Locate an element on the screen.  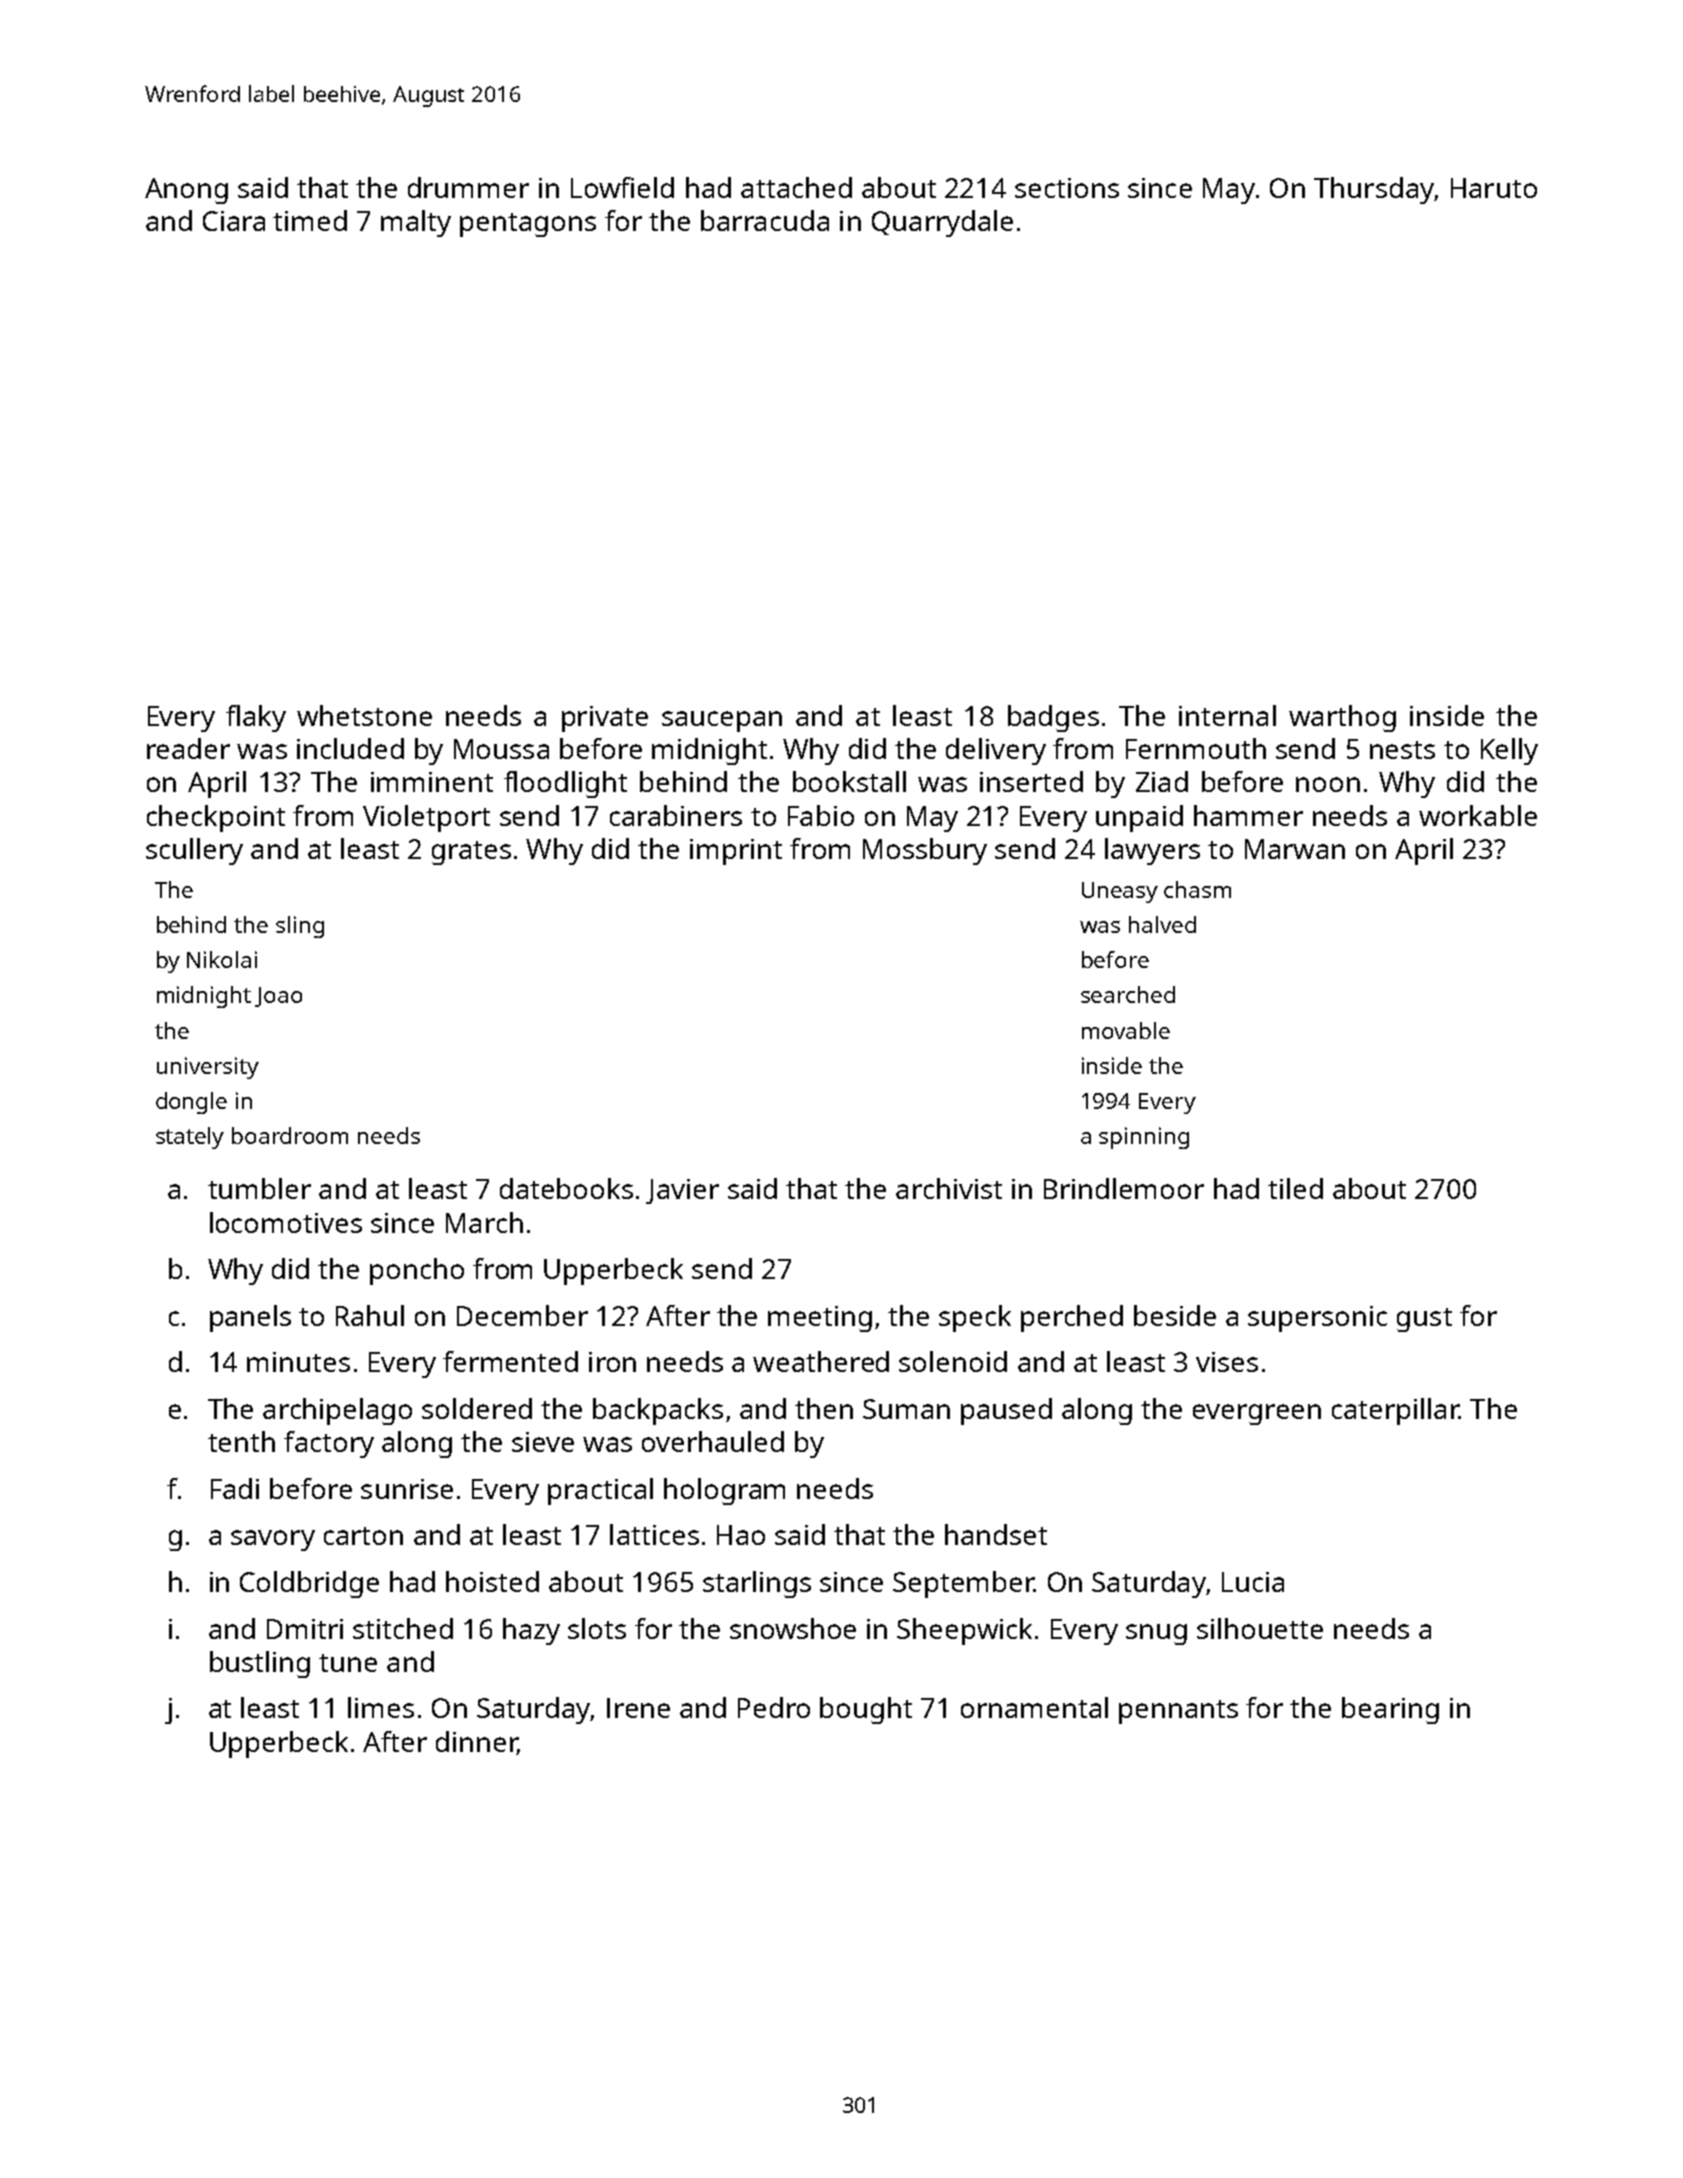
March is located at coordinates (484, 1222).
